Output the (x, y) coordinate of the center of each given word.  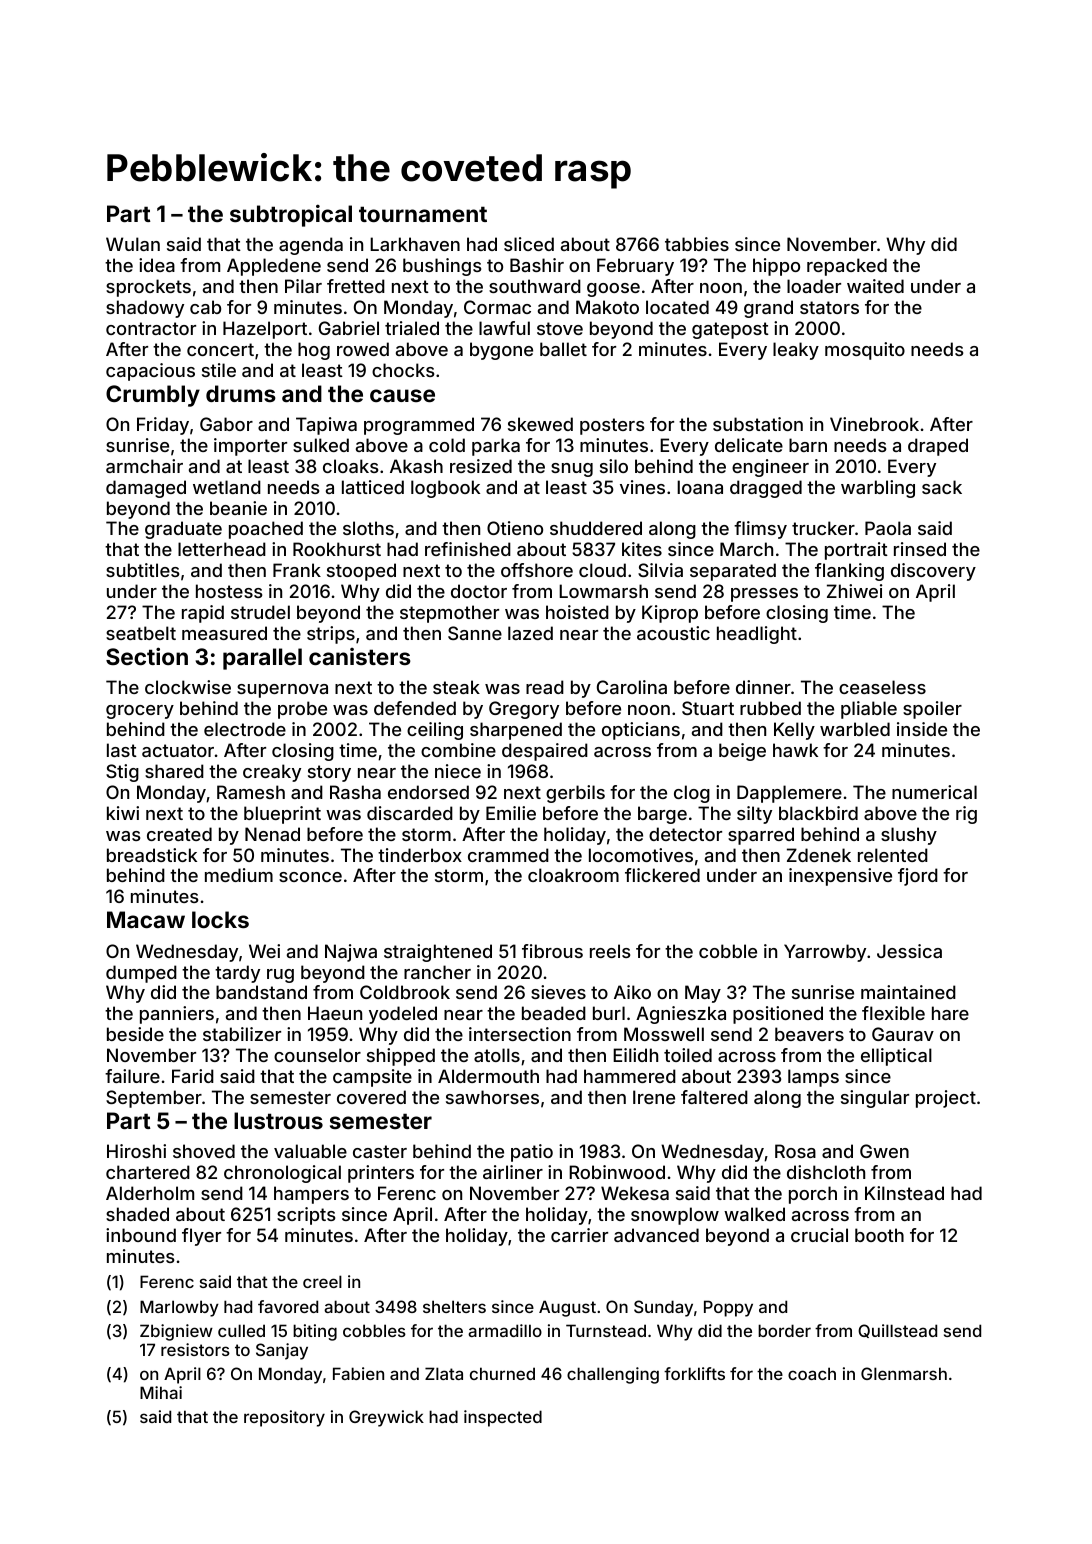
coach (812, 1373)
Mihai (161, 1392)
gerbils (575, 794)
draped (938, 447)
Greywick (386, 1418)
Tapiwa (326, 426)
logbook (445, 489)
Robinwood (617, 1172)
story (329, 773)
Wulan (133, 244)
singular (875, 1099)
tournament (423, 214)
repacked (847, 267)
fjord (918, 877)
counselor (317, 1055)
